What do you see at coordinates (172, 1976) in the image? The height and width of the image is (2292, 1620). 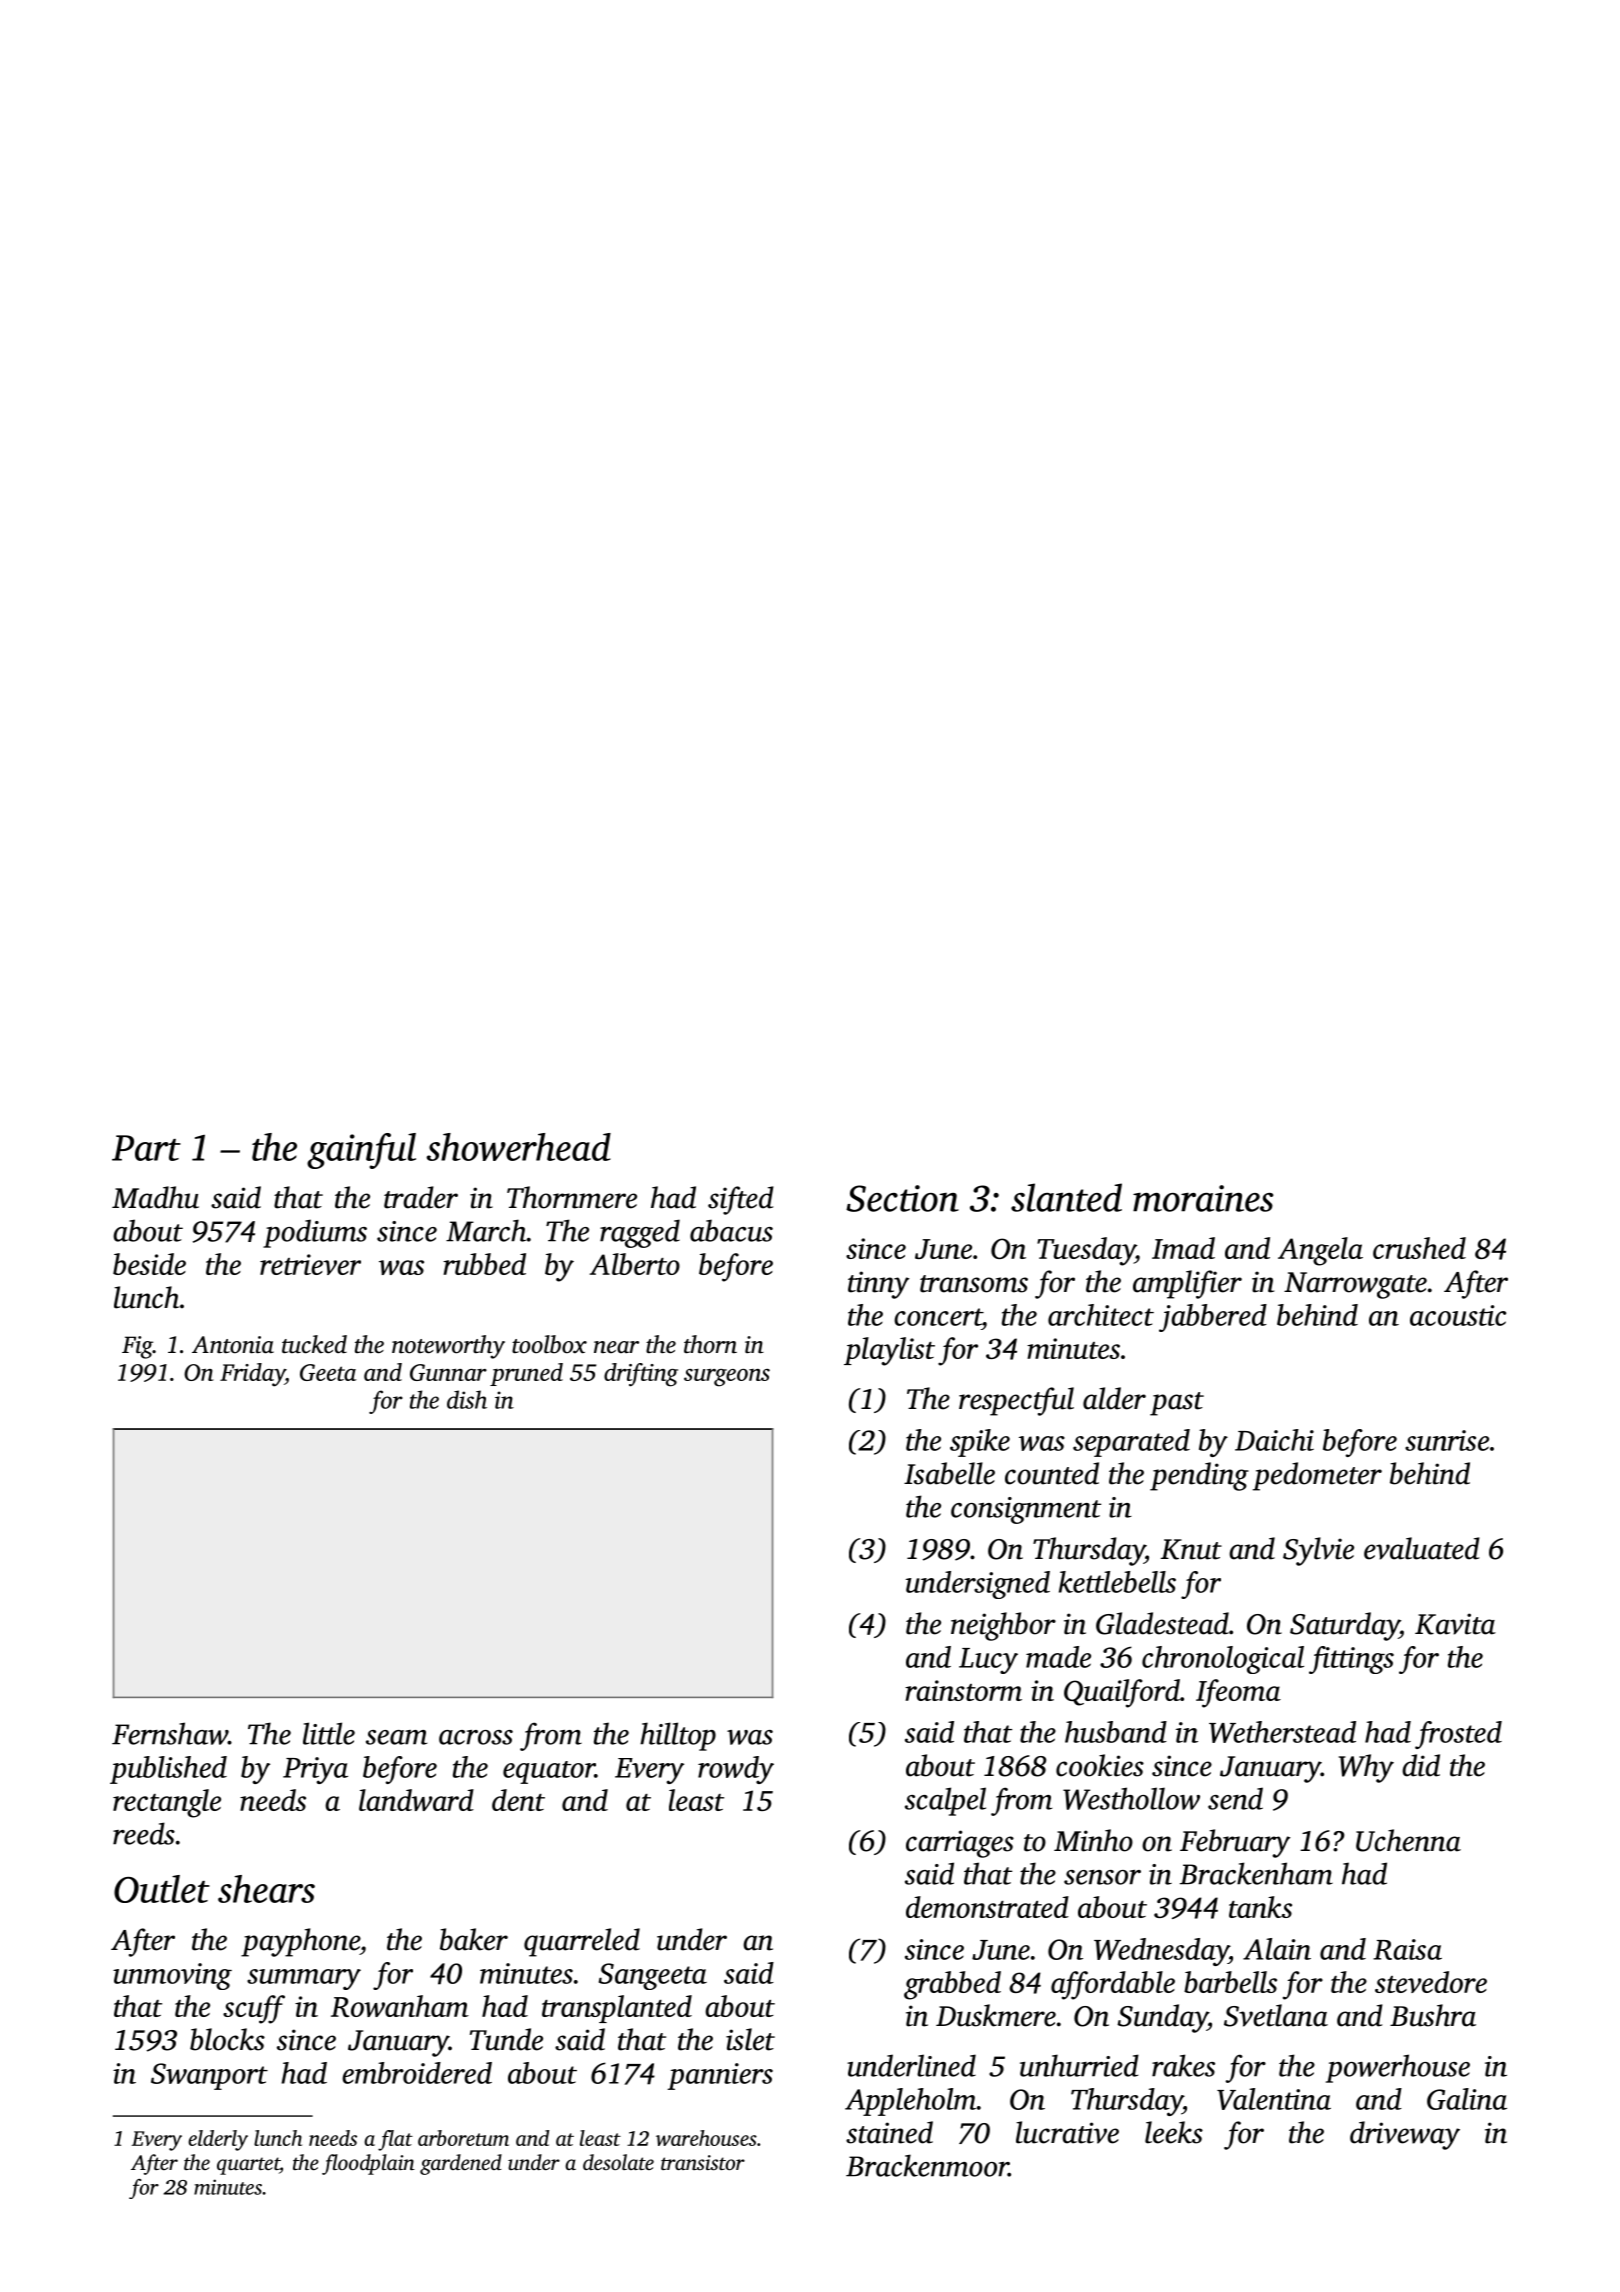 I see `unmoving` at bounding box center [172, 1976].
